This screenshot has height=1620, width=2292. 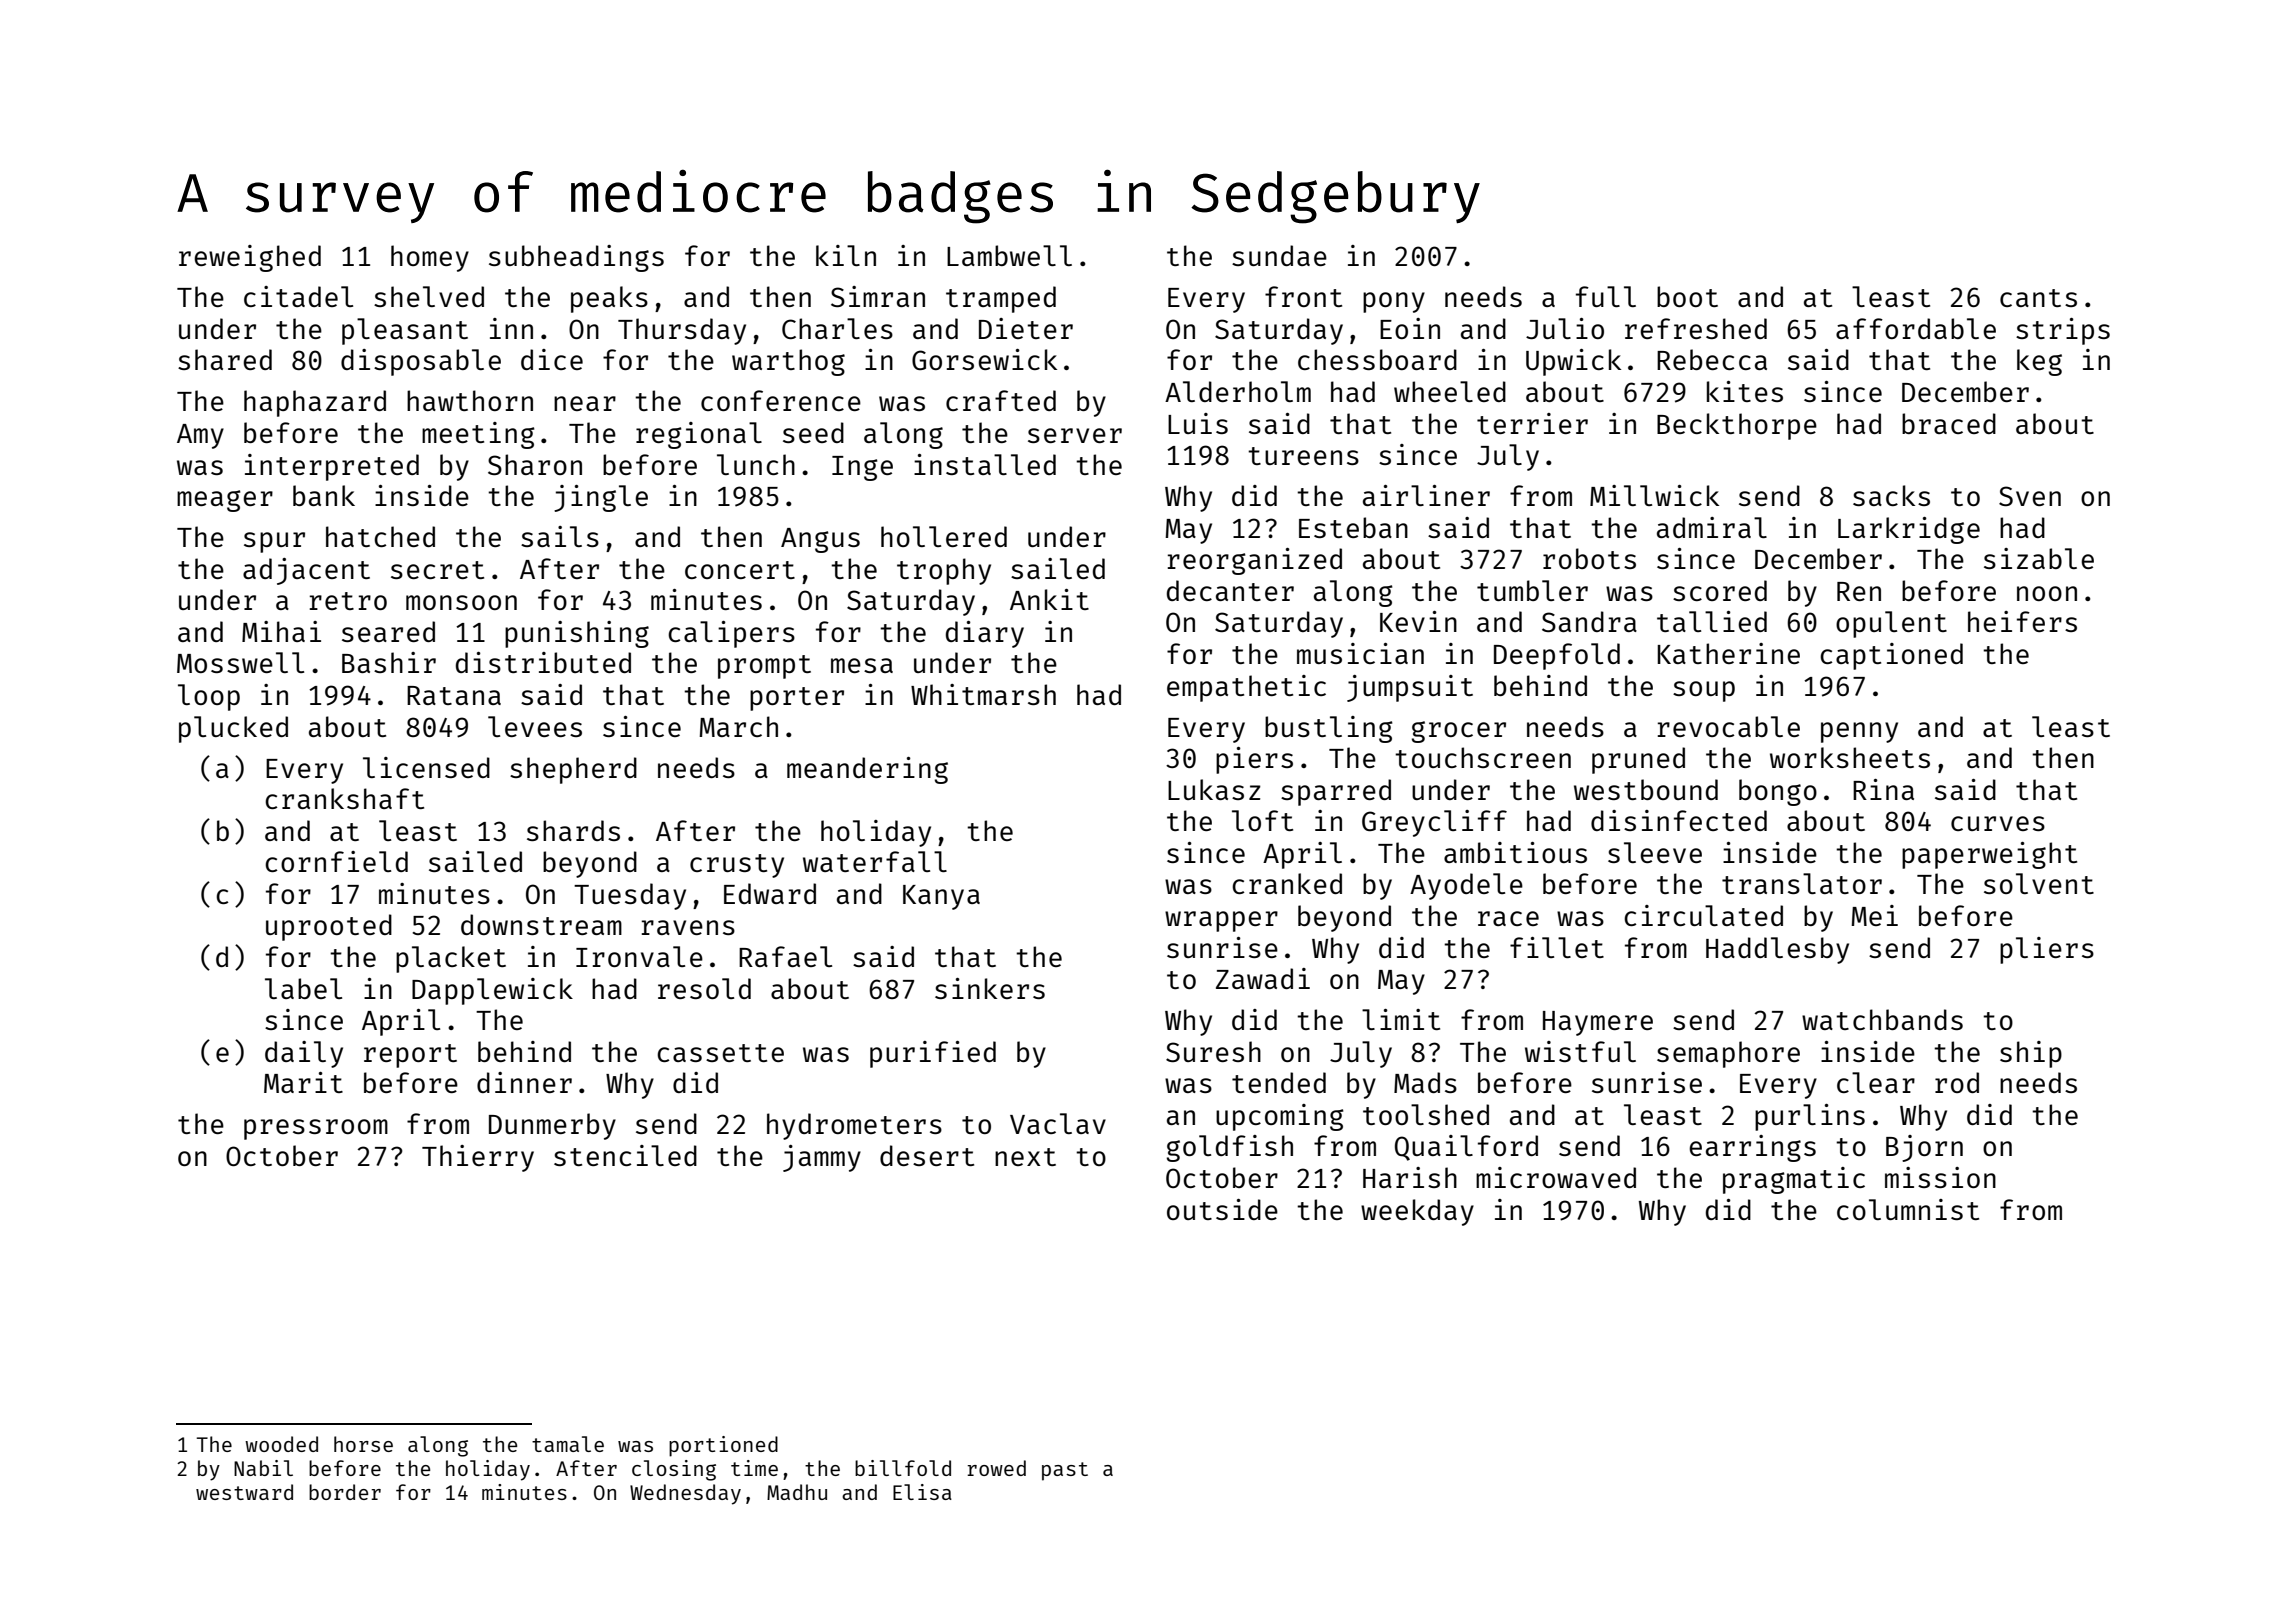 I want to click on paperweight, so click(x=1989, y=855).
